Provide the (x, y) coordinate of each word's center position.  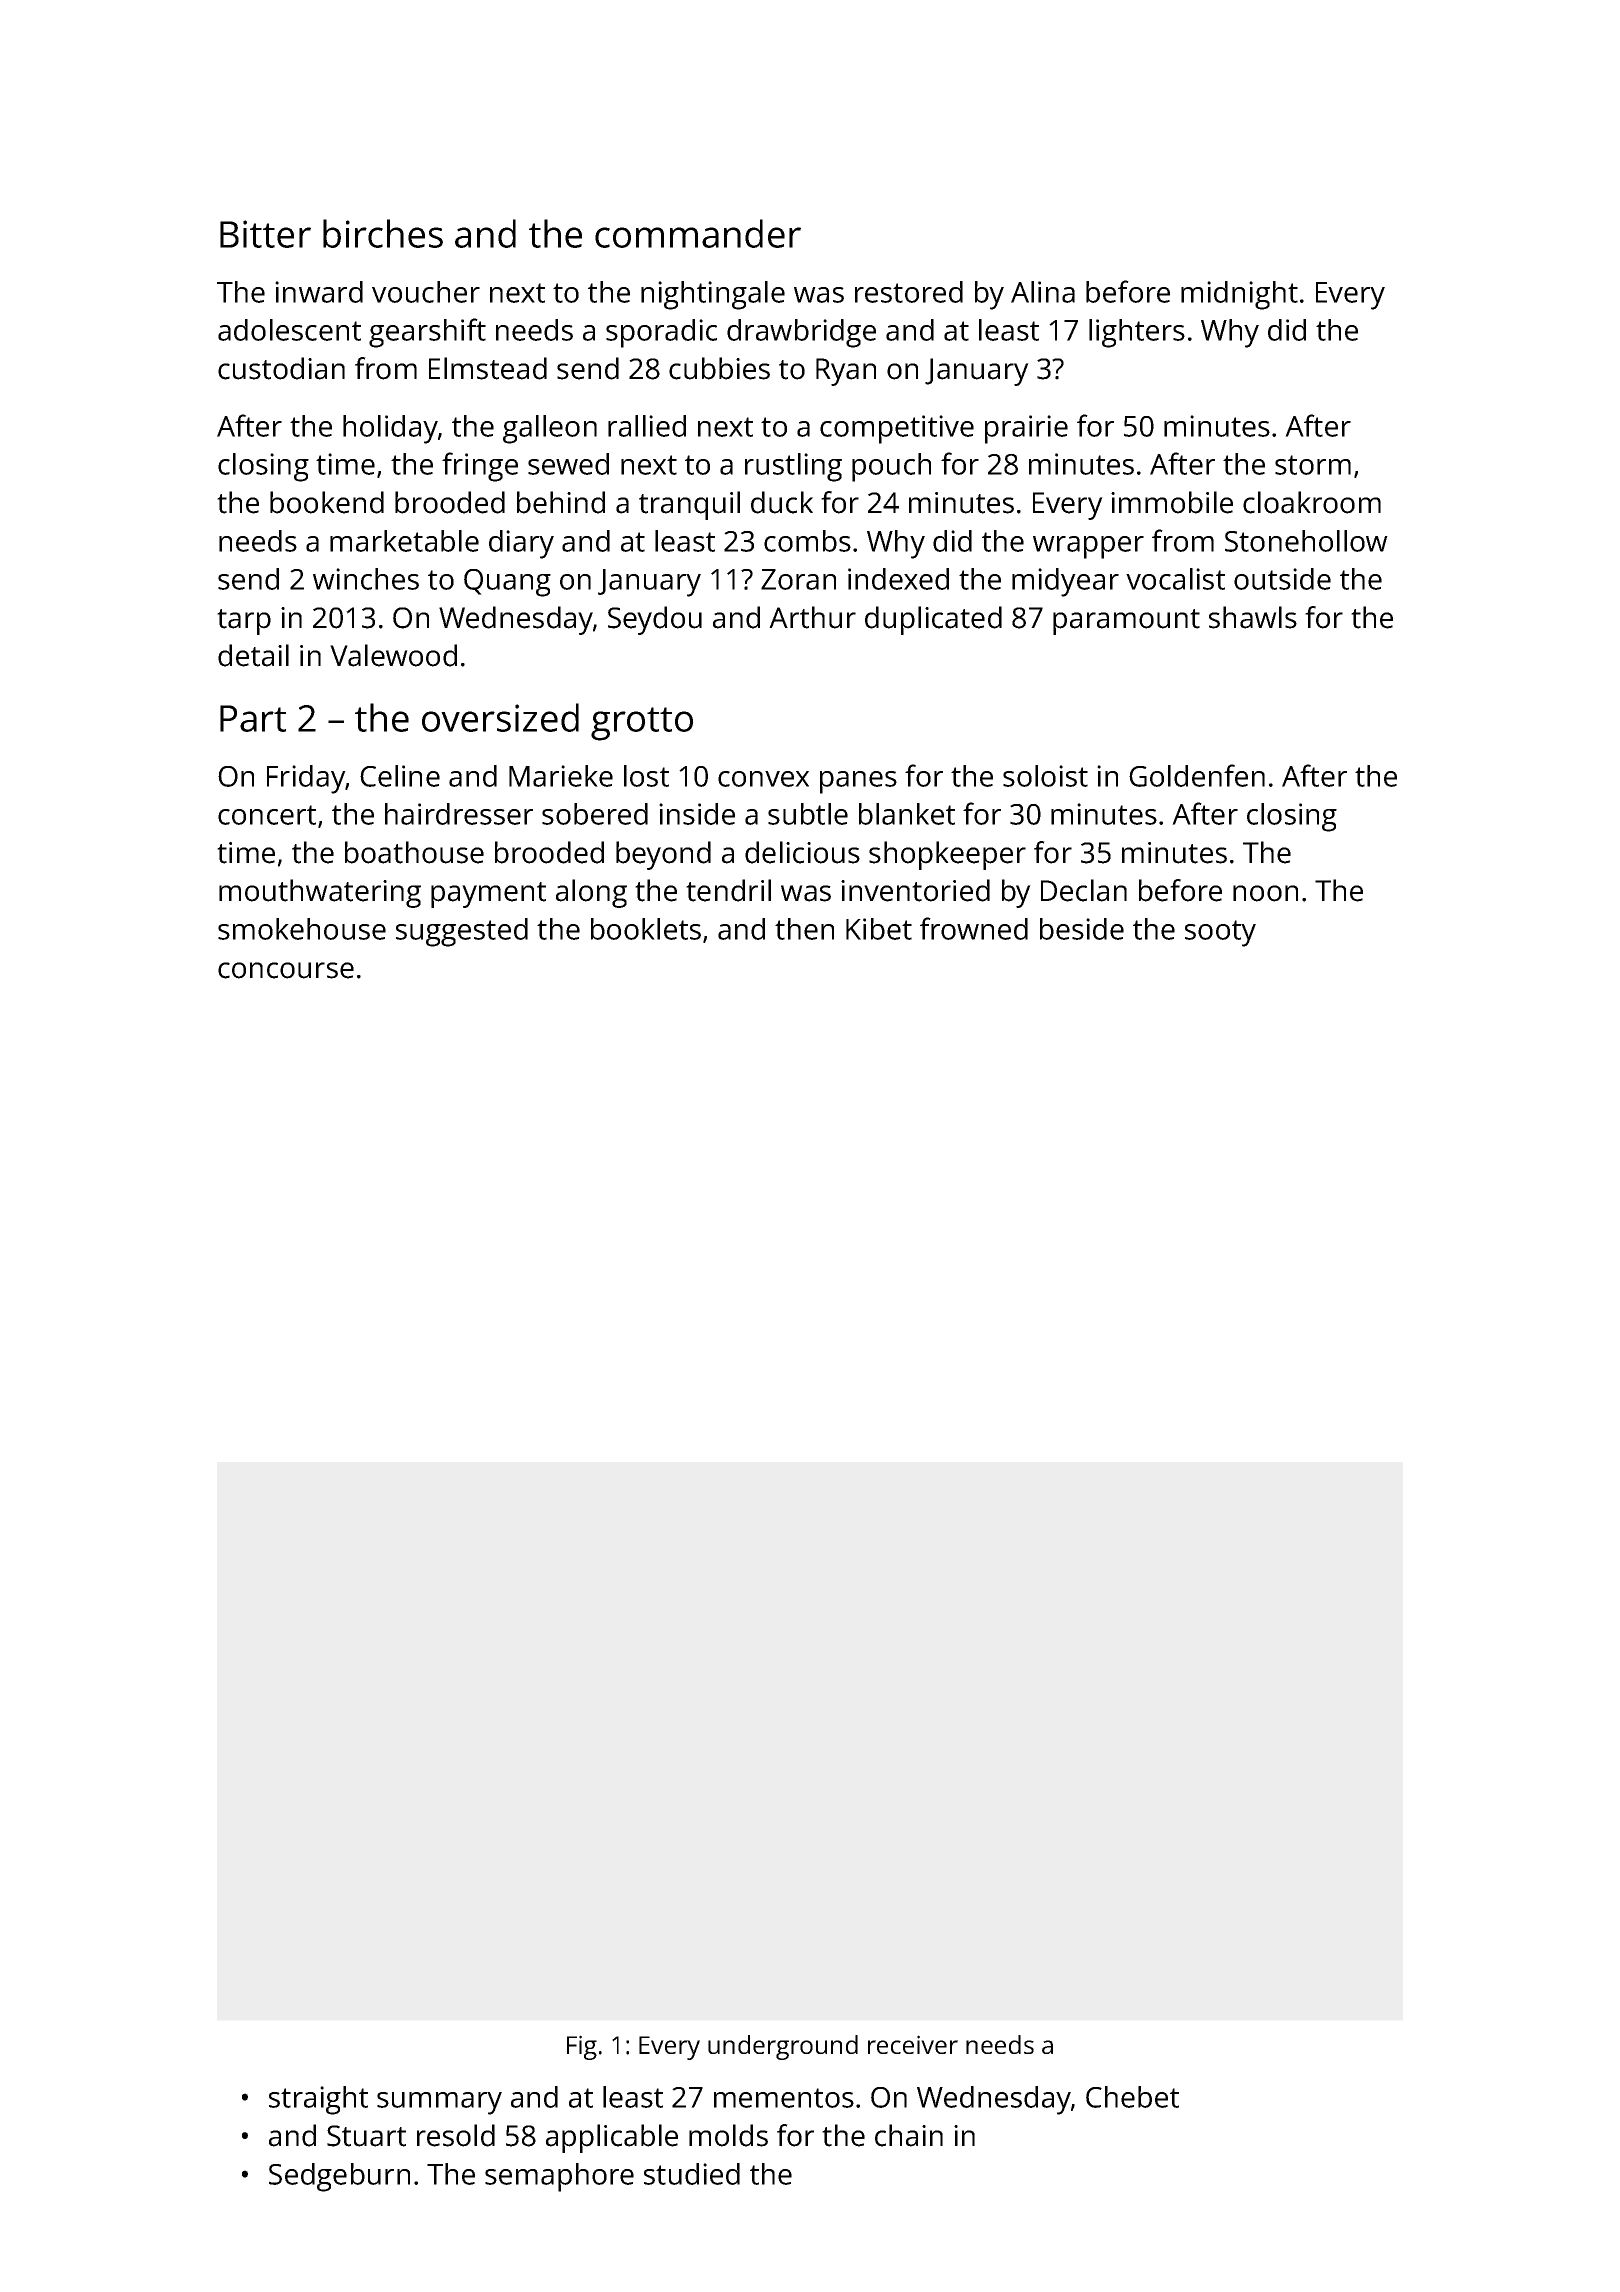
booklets (646, 929)
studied (692, 2174)
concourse (286, 970)
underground (783, 2047)
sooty (1220, 933)
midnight (1239, 295)
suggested (462, 932)
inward (319, 292)
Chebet (1132, 2097)
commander (698, 233)
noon (1265, 893)
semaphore (559, 2177)
